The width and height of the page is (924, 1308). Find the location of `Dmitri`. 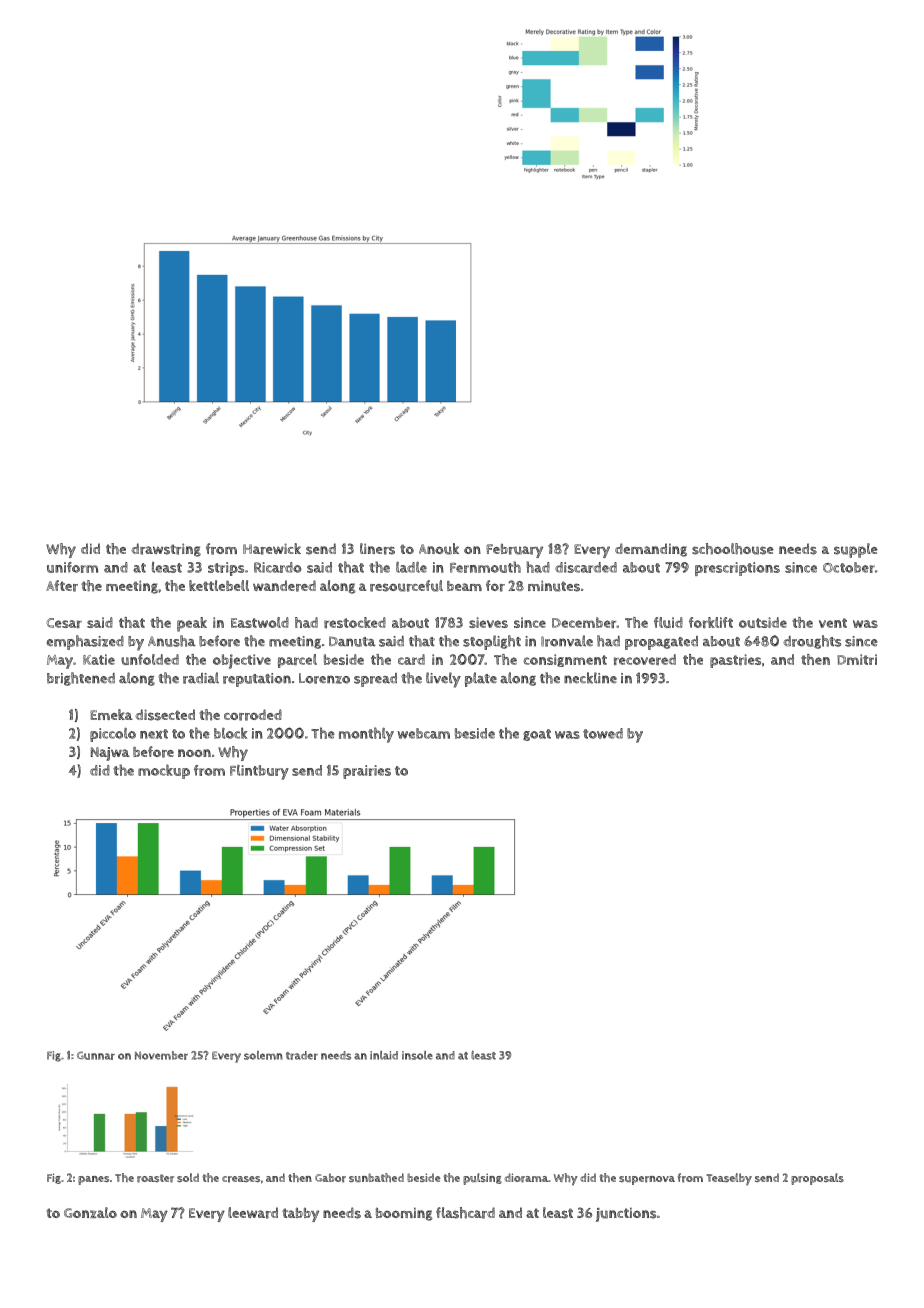

Dmitri is located at coordinates (857, 659).
